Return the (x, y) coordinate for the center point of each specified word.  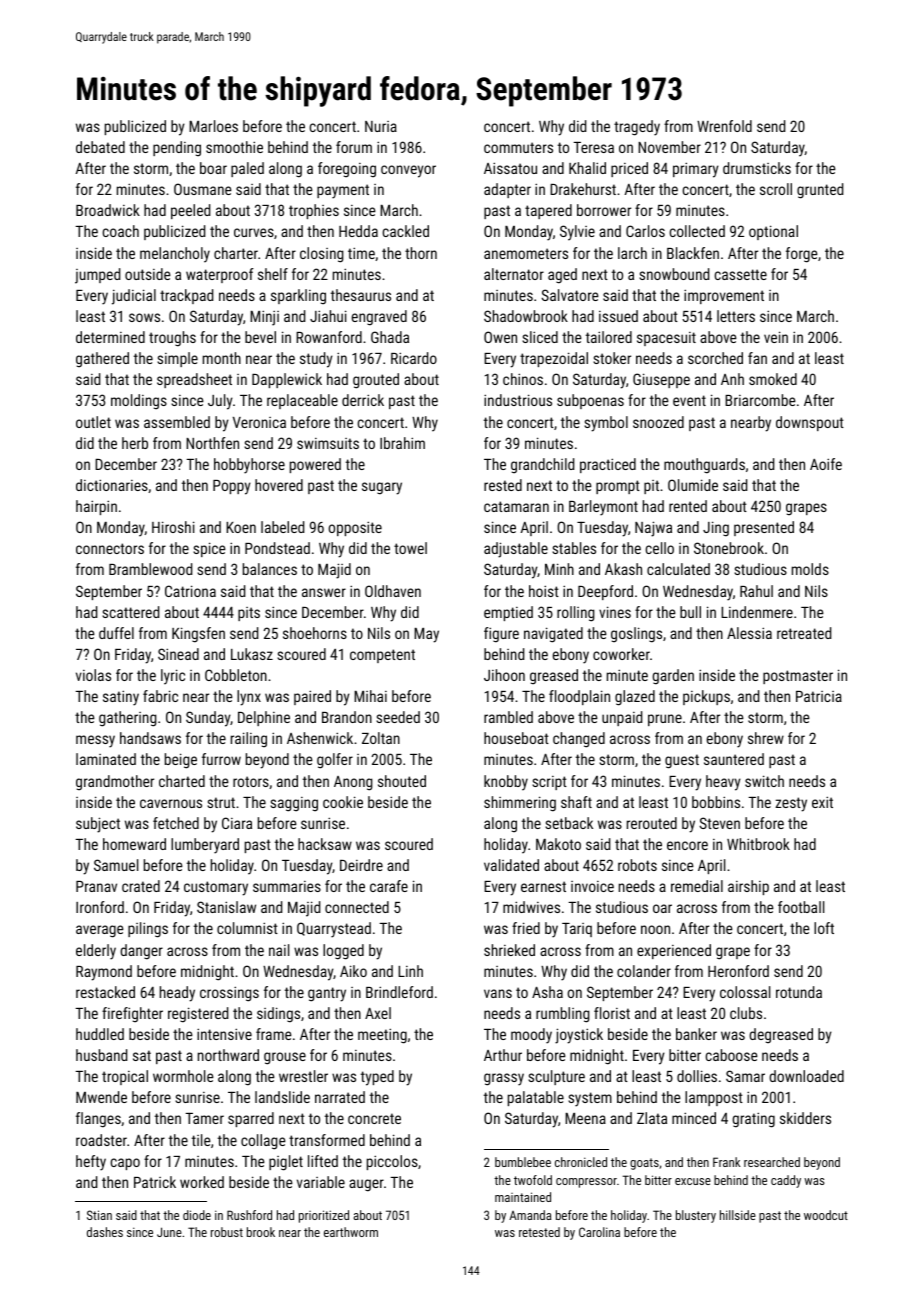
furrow (221, 759)
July (220, 402)
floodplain (579, 697)
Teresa (593, 147)
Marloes (213, 126)
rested (503, 485)
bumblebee (523, 1162)
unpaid (622, 718)
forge (802, 255)
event (689, 400)
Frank (726, 1162)
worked (202, 1182)
